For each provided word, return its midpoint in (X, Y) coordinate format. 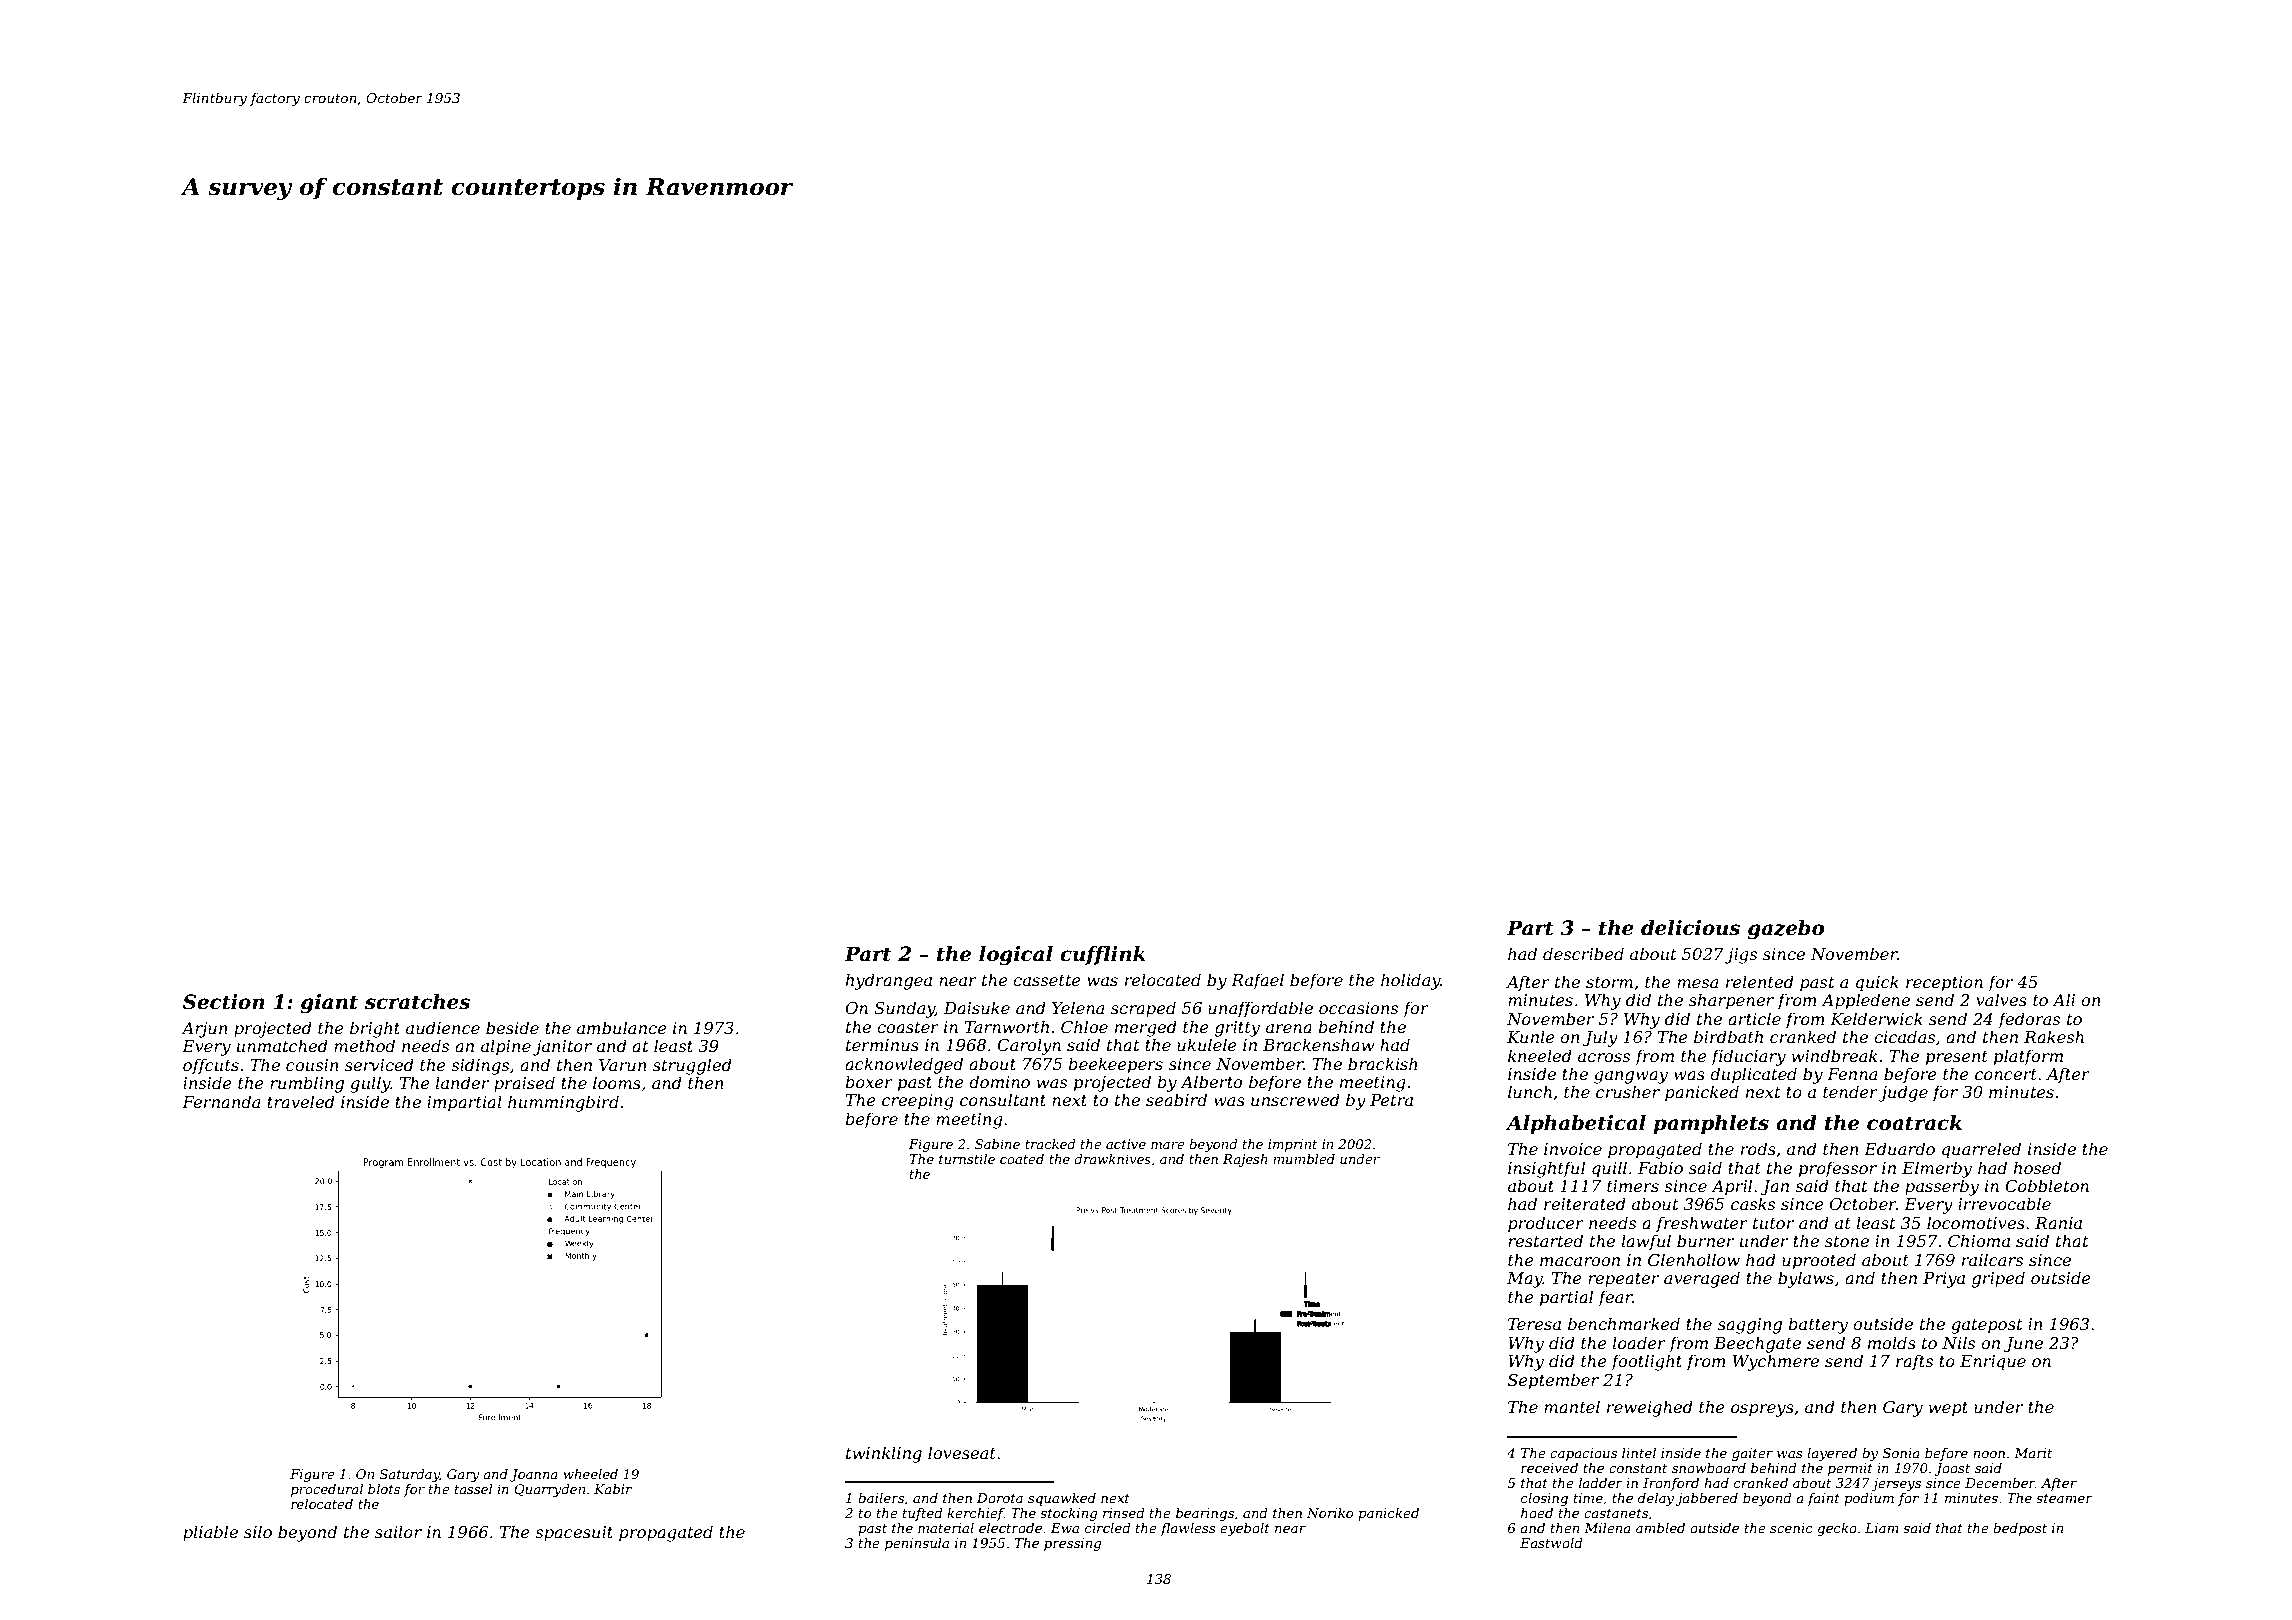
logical (1016, 956)
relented (1760, 981)
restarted (1545, 1240)
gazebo (1786, 930)
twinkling (884, 1454)
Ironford (1671, 1484)
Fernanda (221, 1101)
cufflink (1103, 955)
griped (1998, 1279)
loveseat (962, 1452)
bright (375, 1029)
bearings (1205, 1514)
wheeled (590, 1474)
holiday (1410, 981)
